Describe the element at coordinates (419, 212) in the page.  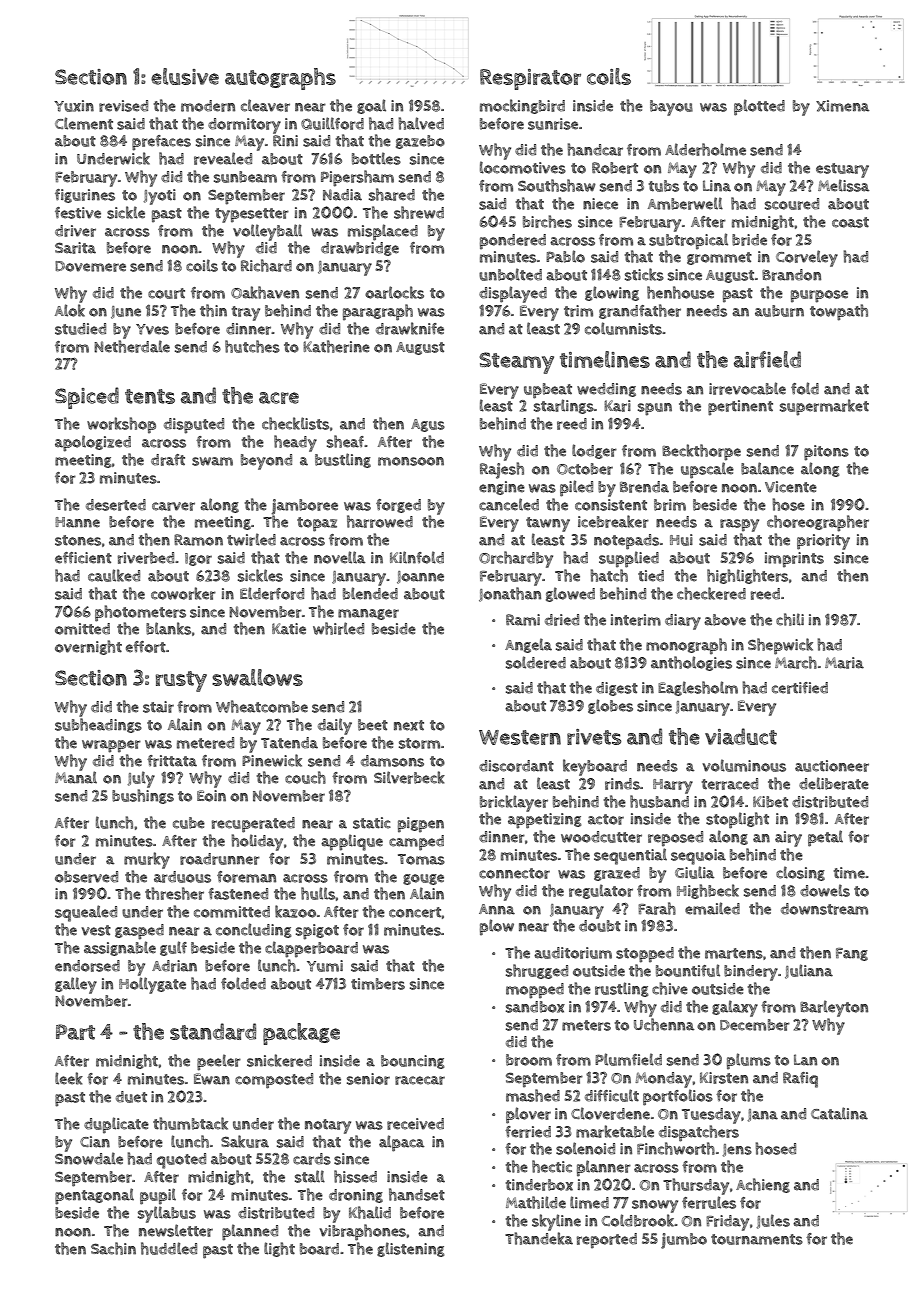
I see `shrewd` at that location.
